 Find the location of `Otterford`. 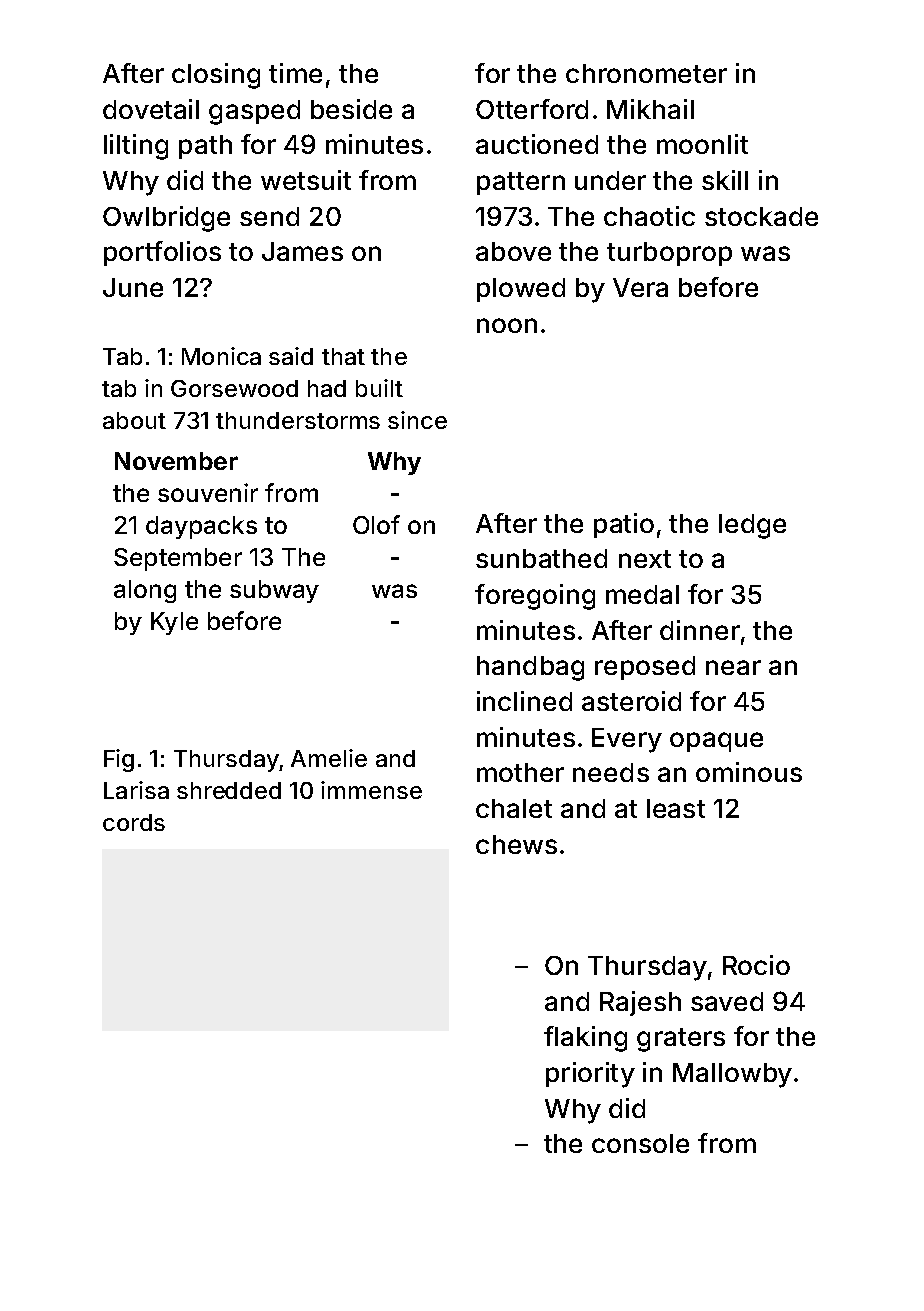

Otterford is located at coordinates (532, 109).
